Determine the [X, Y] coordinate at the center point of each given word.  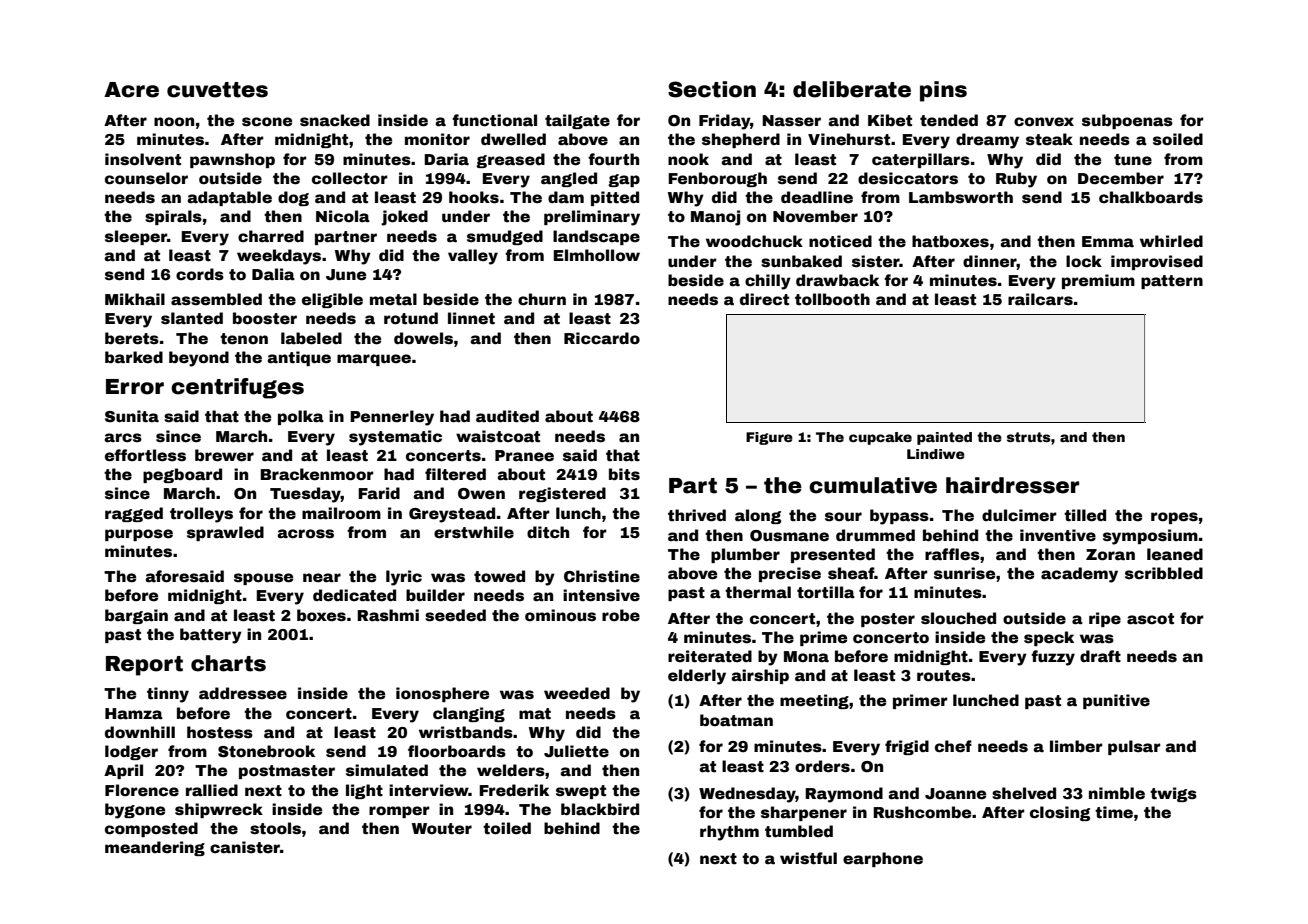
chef [953, 746]
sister [876, 261]
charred [271, 236]
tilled [1085, 515]
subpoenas [1127, 121]
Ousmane [789, 536]
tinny [168, 695]
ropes [1174, 518]
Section [712, 89]
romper [399, 812]
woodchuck [754, 241]
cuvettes [217, 90]
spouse [263, 579]
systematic [395, 438]
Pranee [524, 456]
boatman [736, 720]
